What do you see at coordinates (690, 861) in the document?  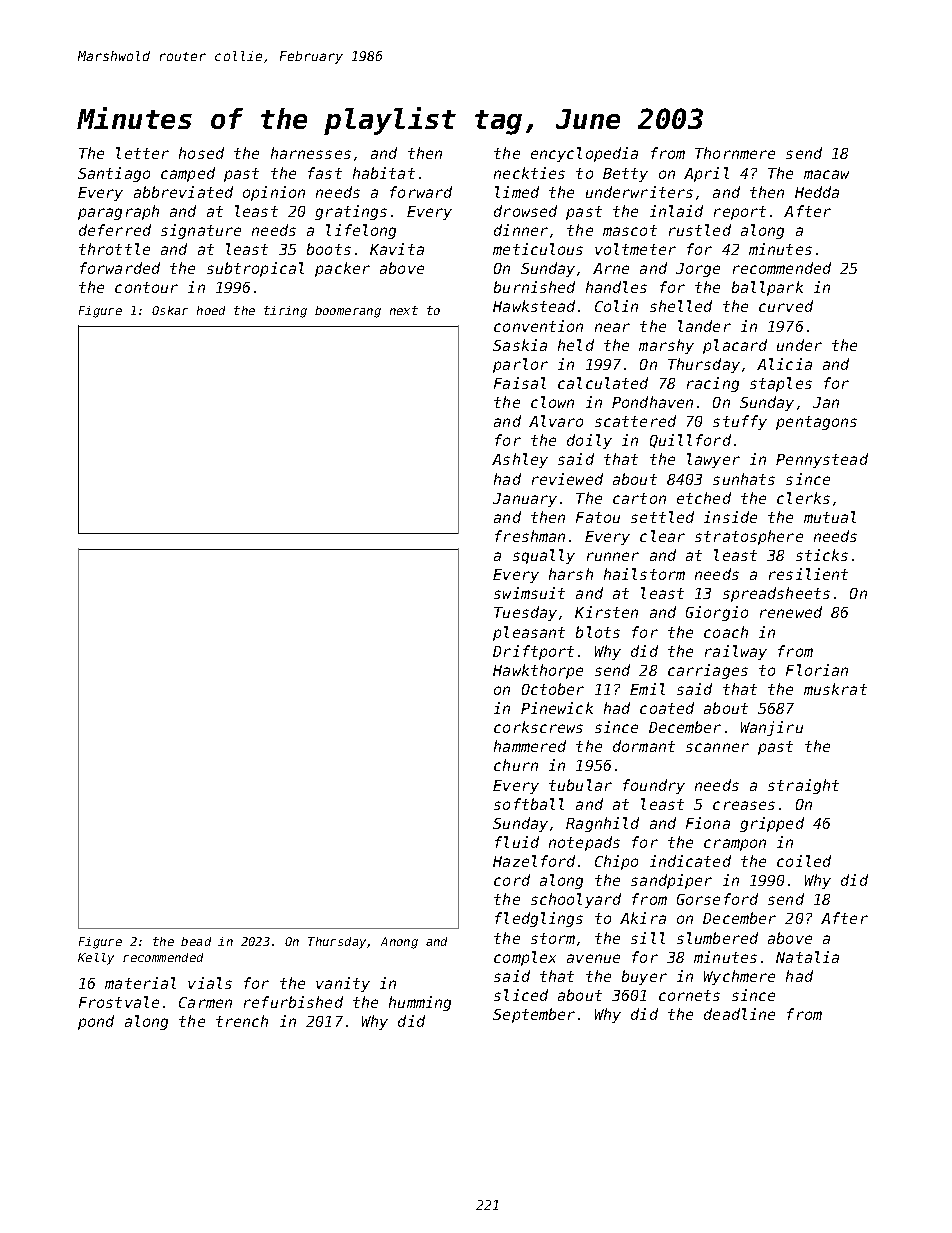 I see `indicated` at bounding box center [690, 861].
